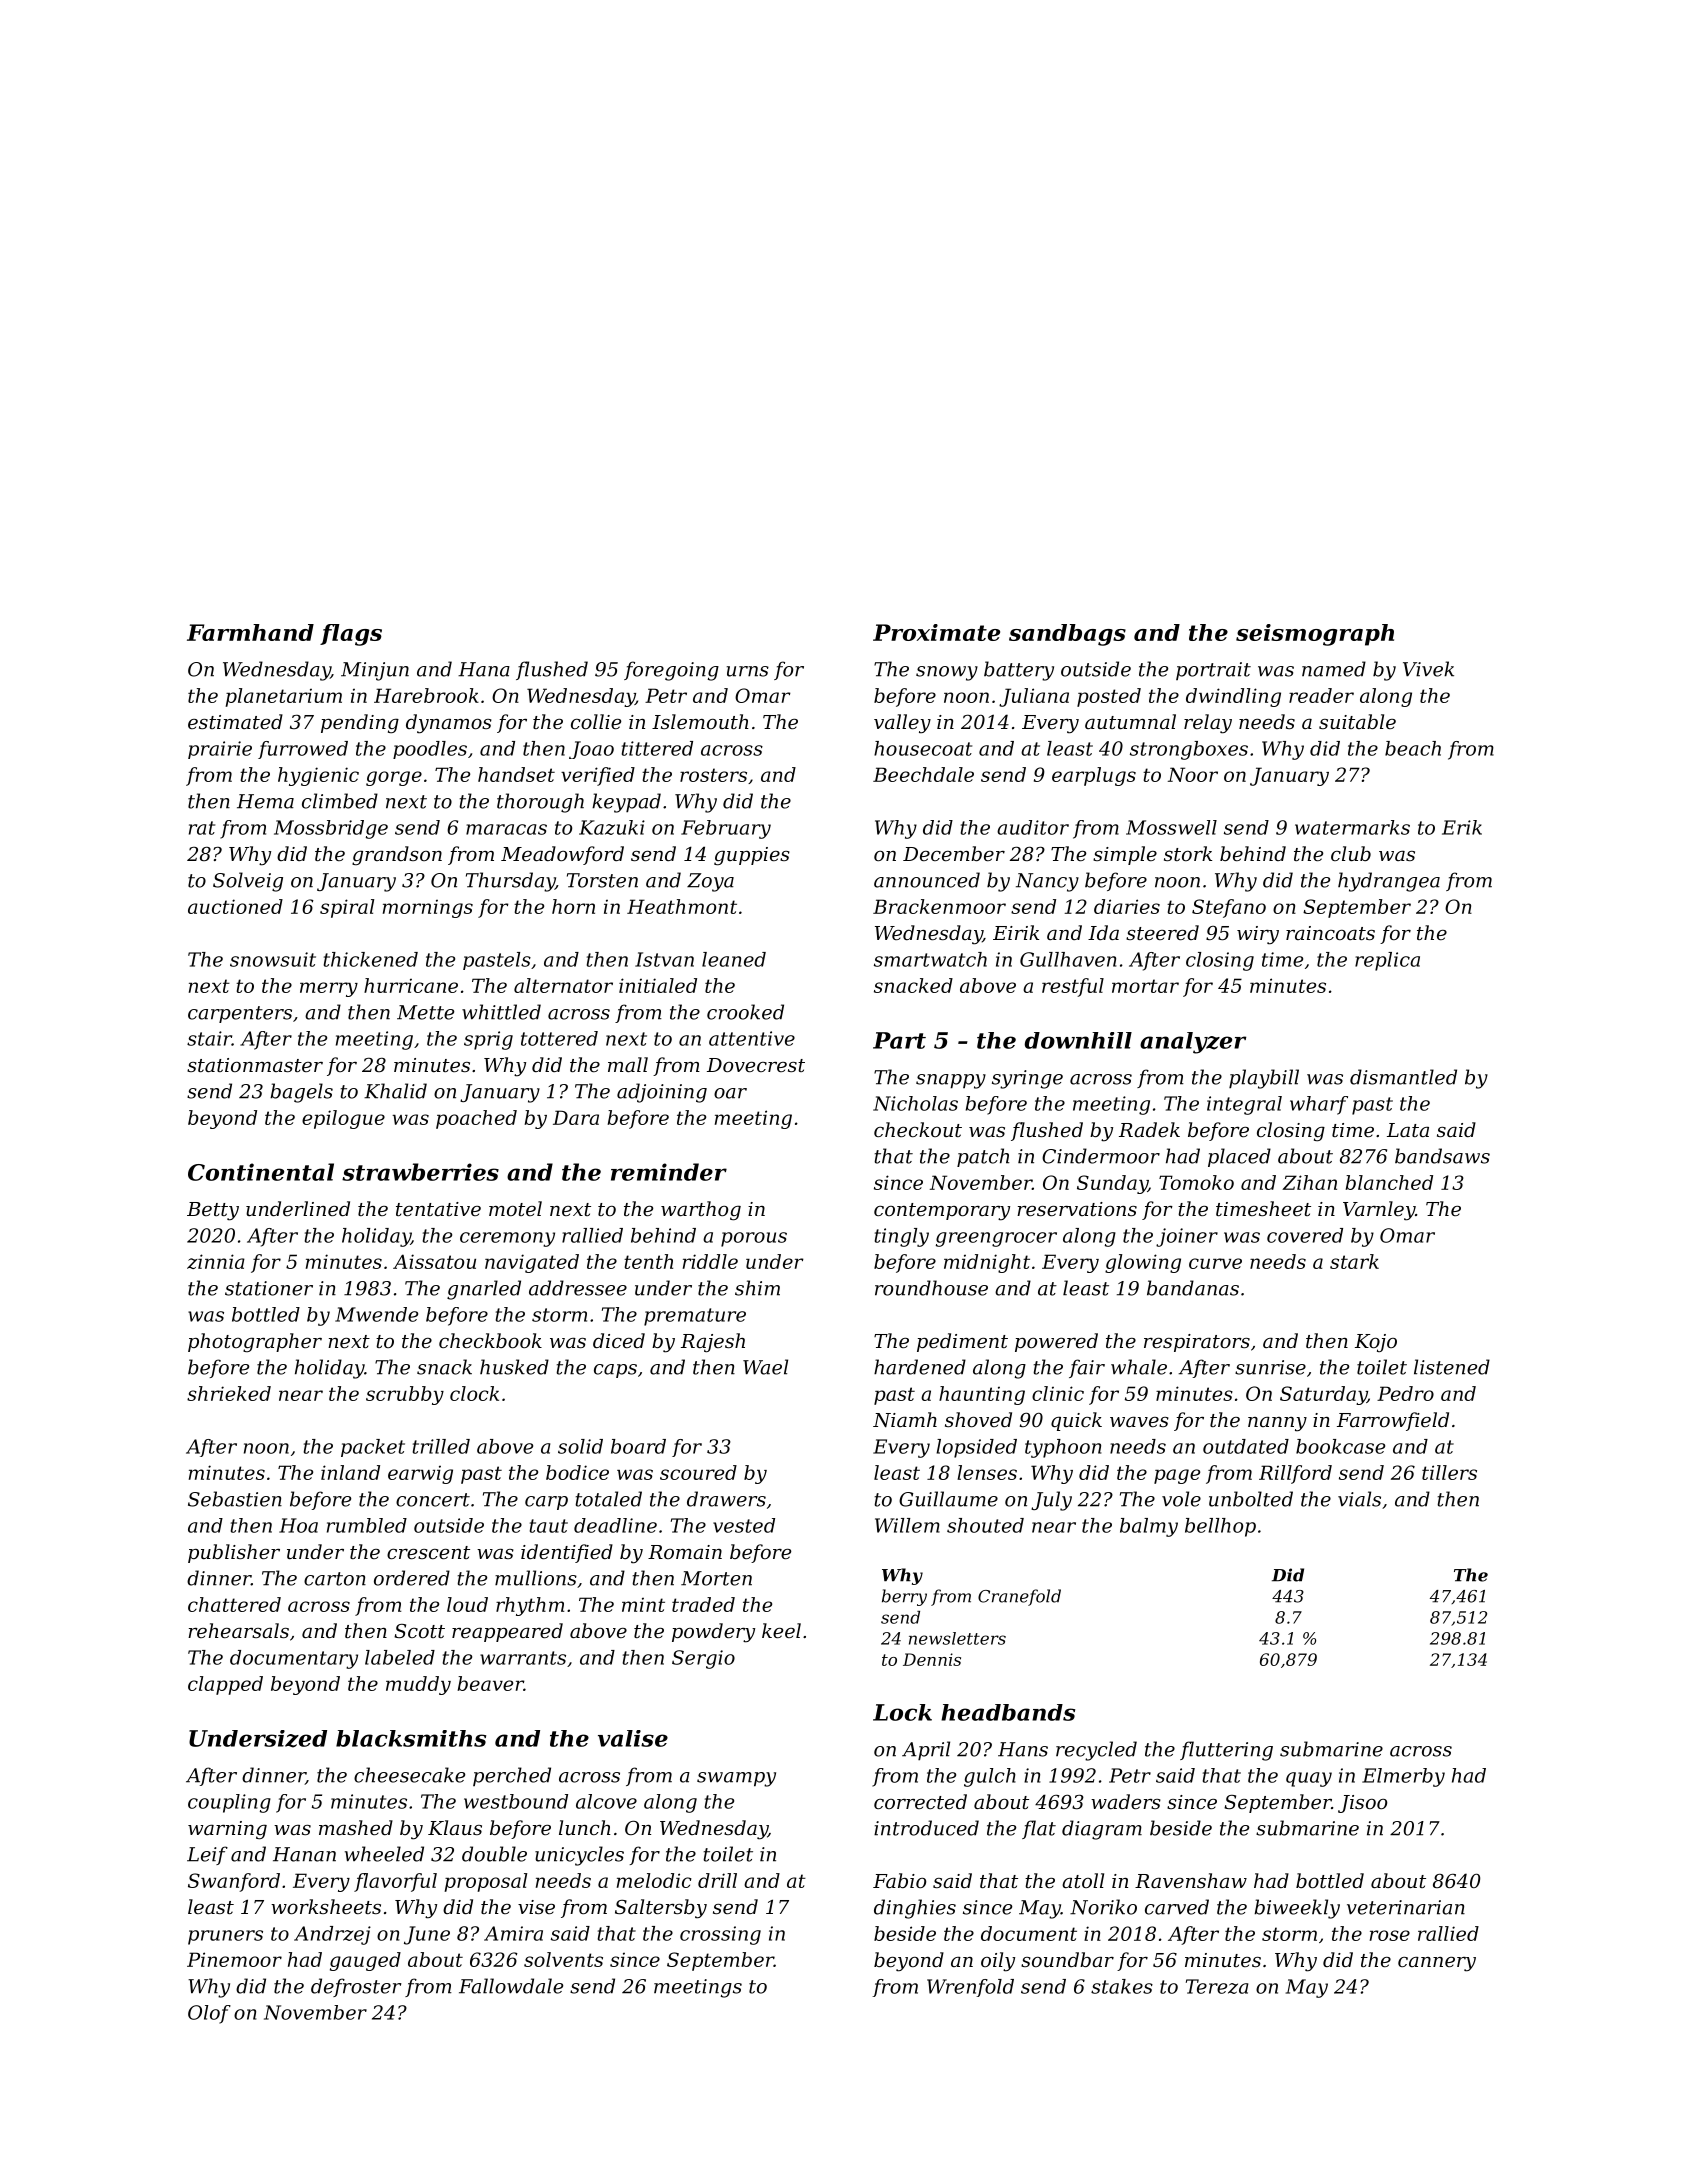 This image has height=2178, width=1683. Describe the element at coordinates (441, 1446) in the image. I see `trilled` at that location.
